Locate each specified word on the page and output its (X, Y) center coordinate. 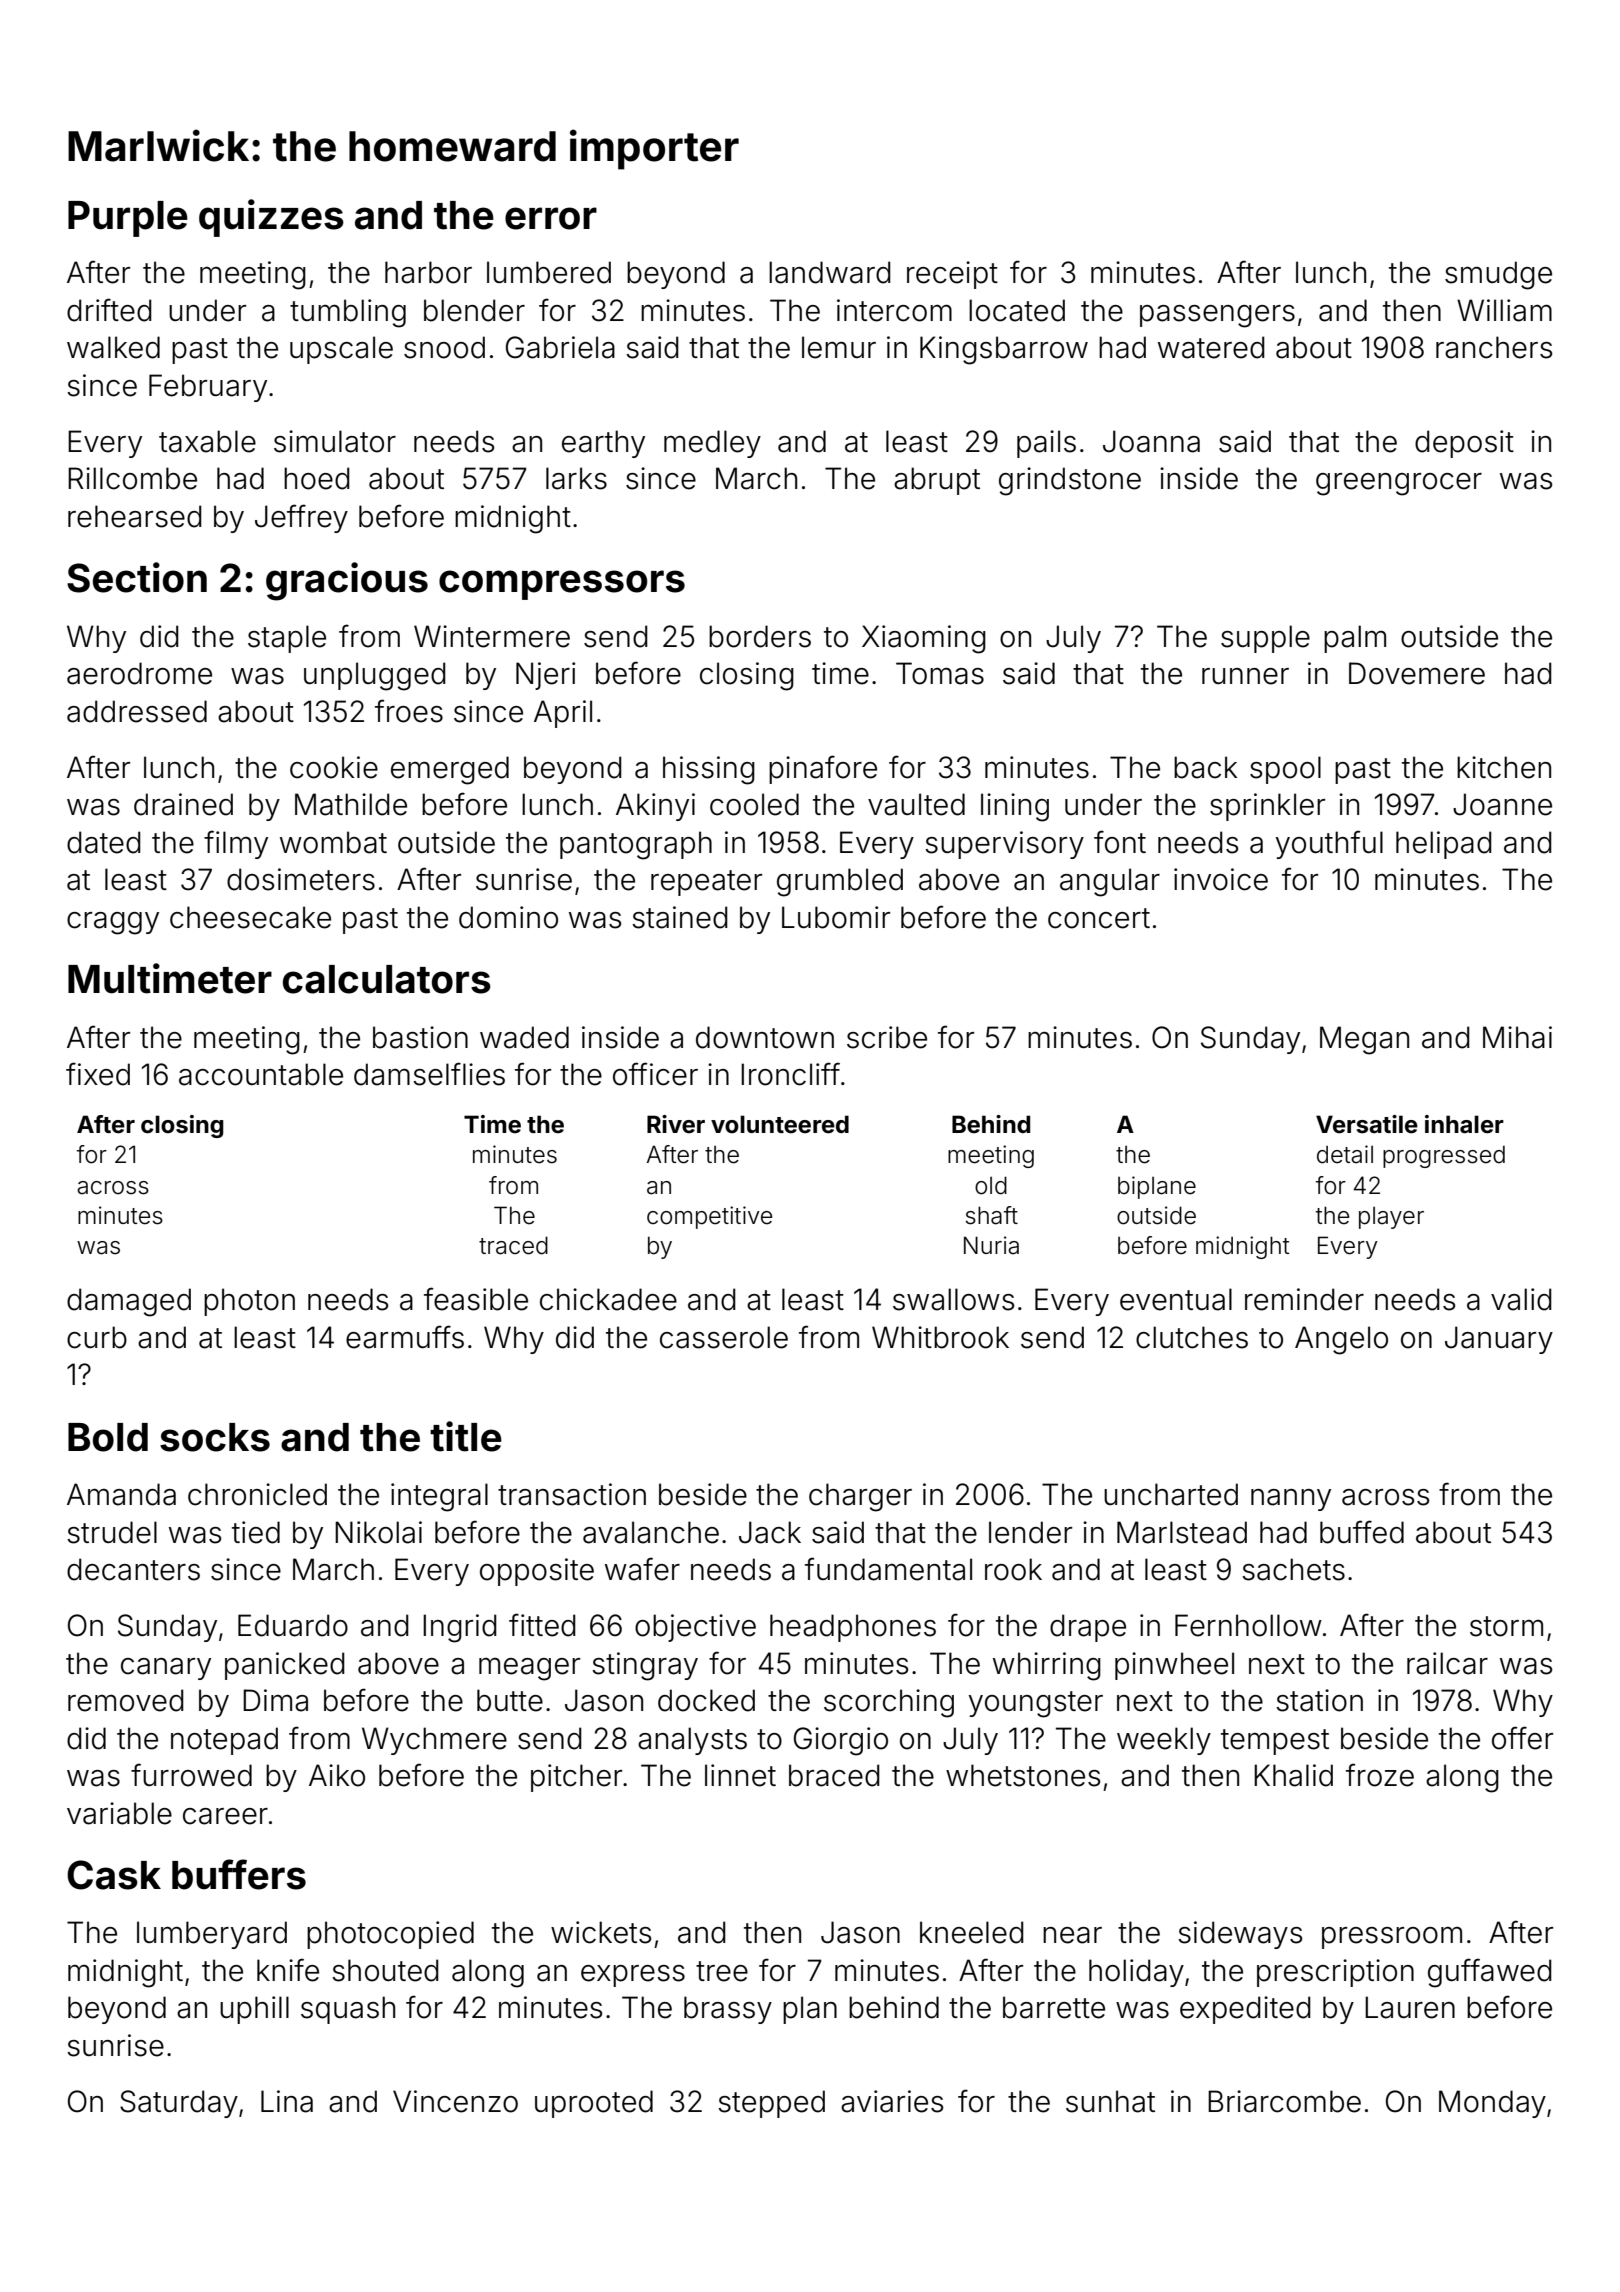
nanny (1291, 1500)
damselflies (429, 1074)
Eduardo (293, 1625)
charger (860, 1497)
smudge (1498, 275)
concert (1099, 918)
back (1206, 767)
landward (830, 272)
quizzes (271, 218)
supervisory (1004, 845)
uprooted (594, 2104)
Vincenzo (455, 2101)
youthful (1329, 844)
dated (104, 842)
